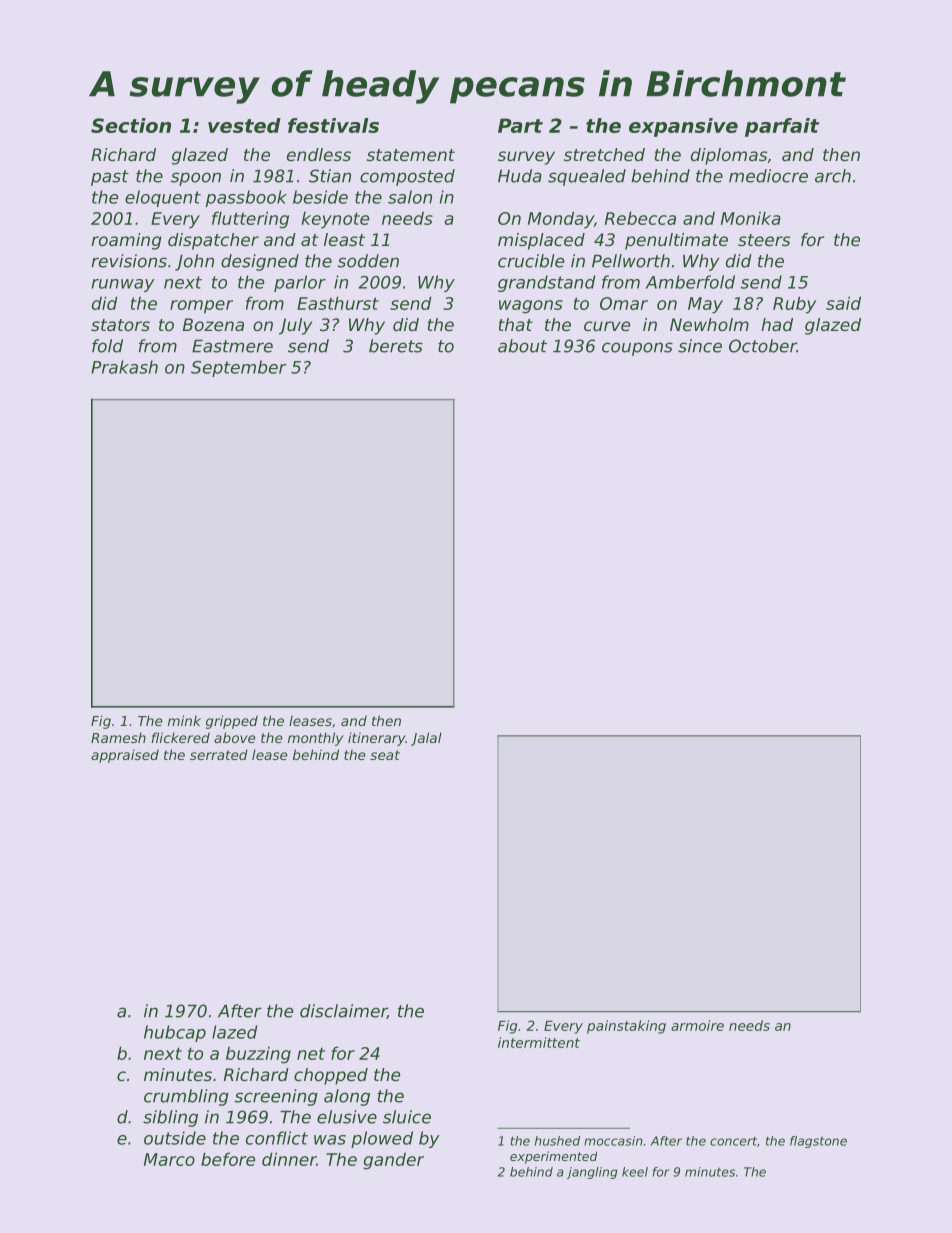  What do you see at coordinates (411, 155) in the screenshot?
I see `statement` at bounding box center [411, 155].
